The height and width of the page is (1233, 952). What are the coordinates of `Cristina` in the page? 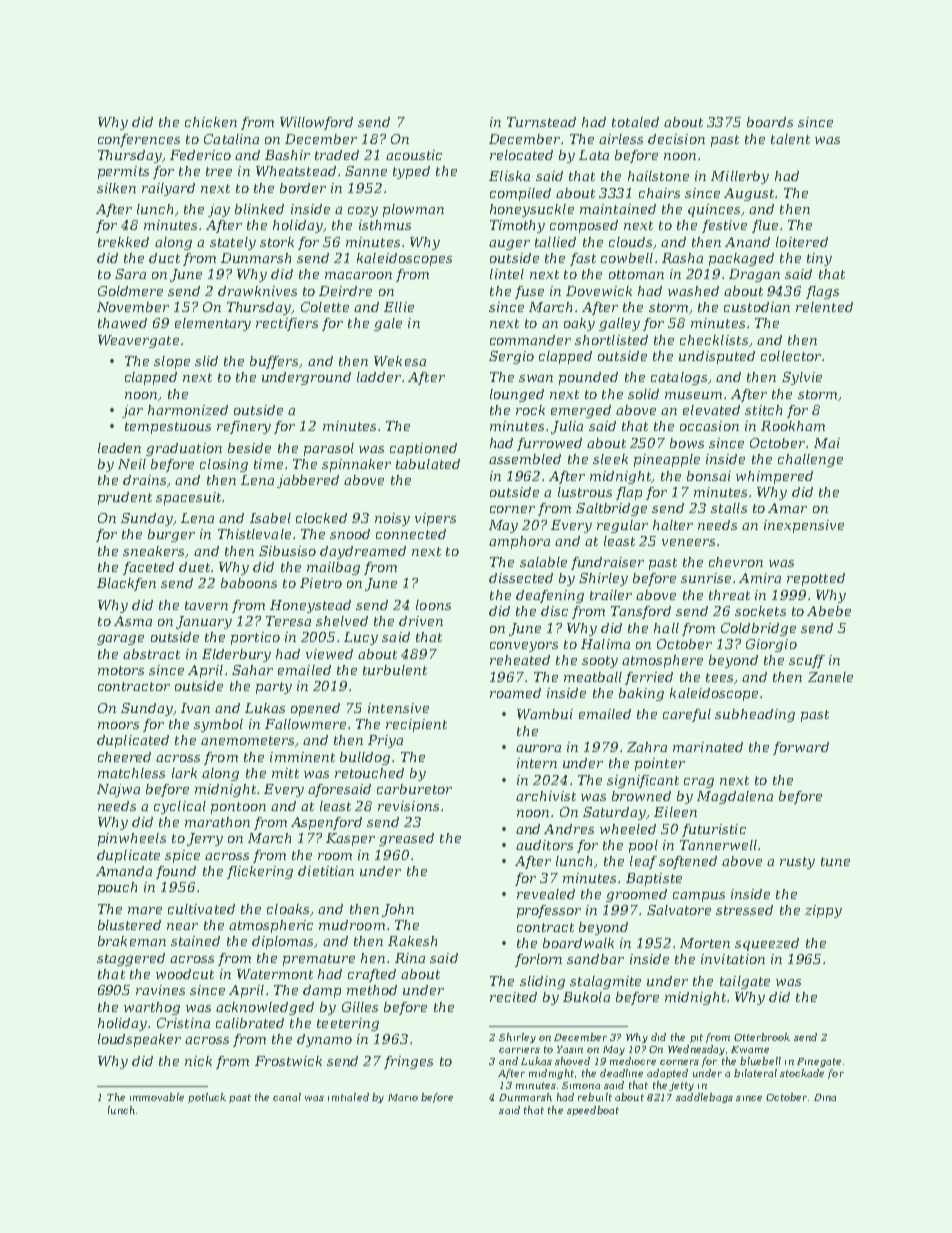 It's located at (183, 1023).
